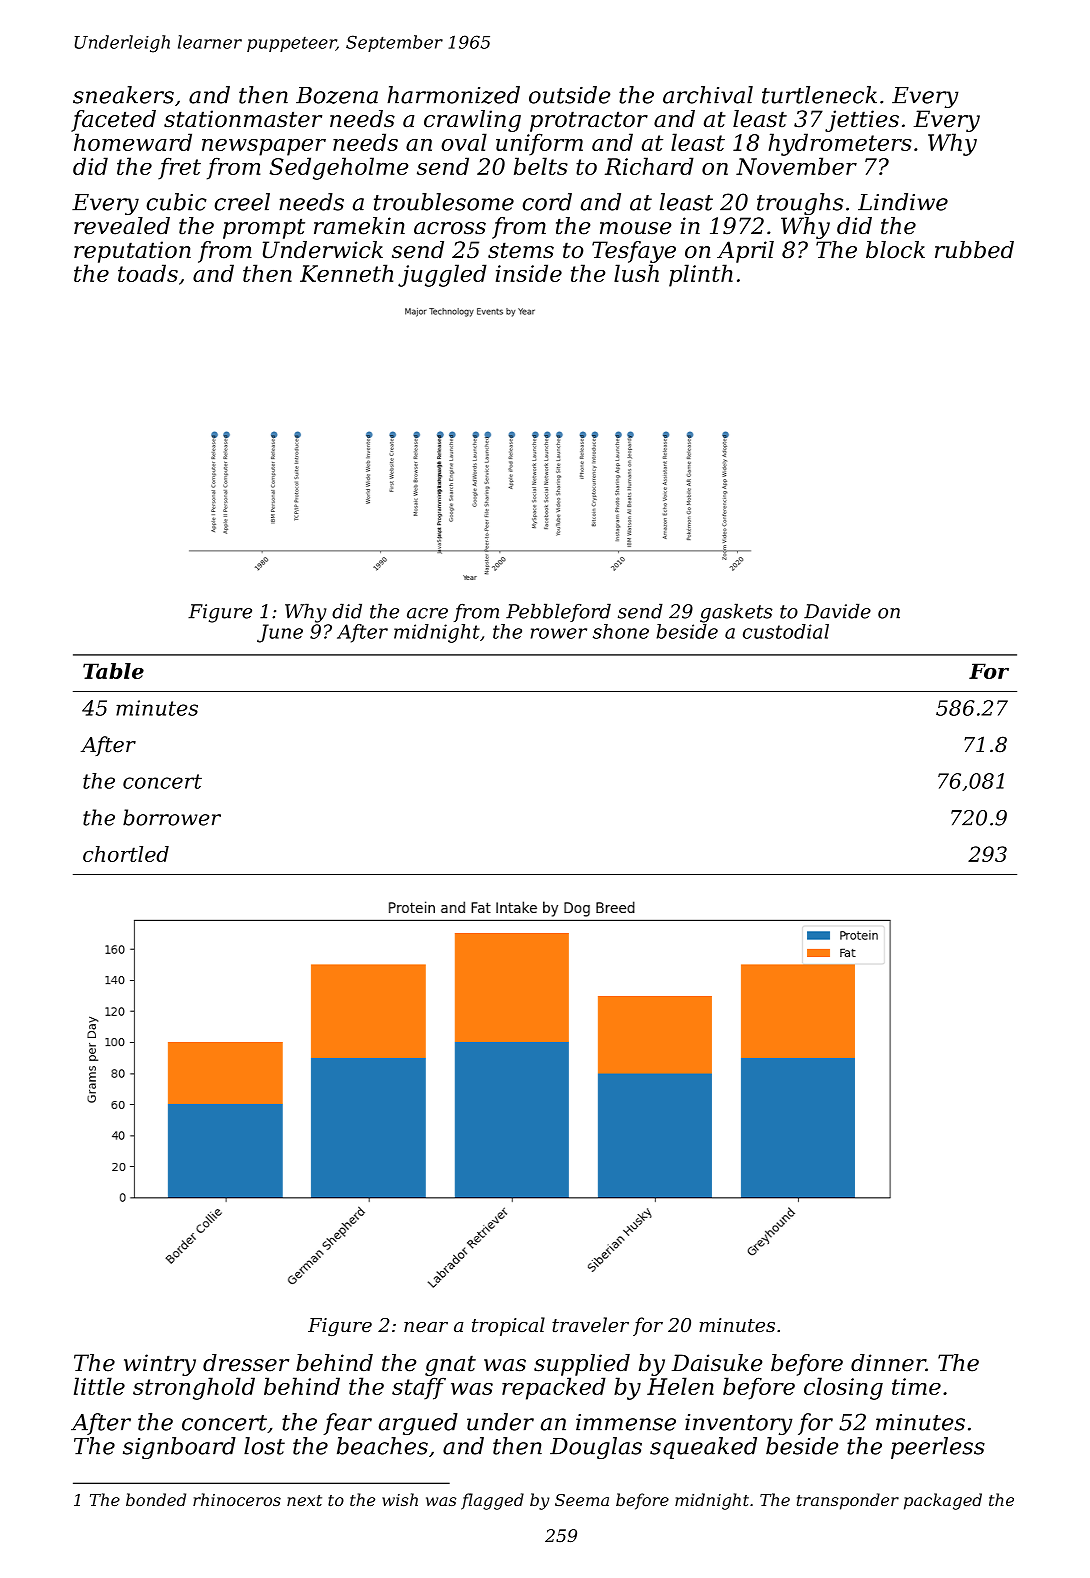  I want to click on Pebbleford, so click(558, 612).
